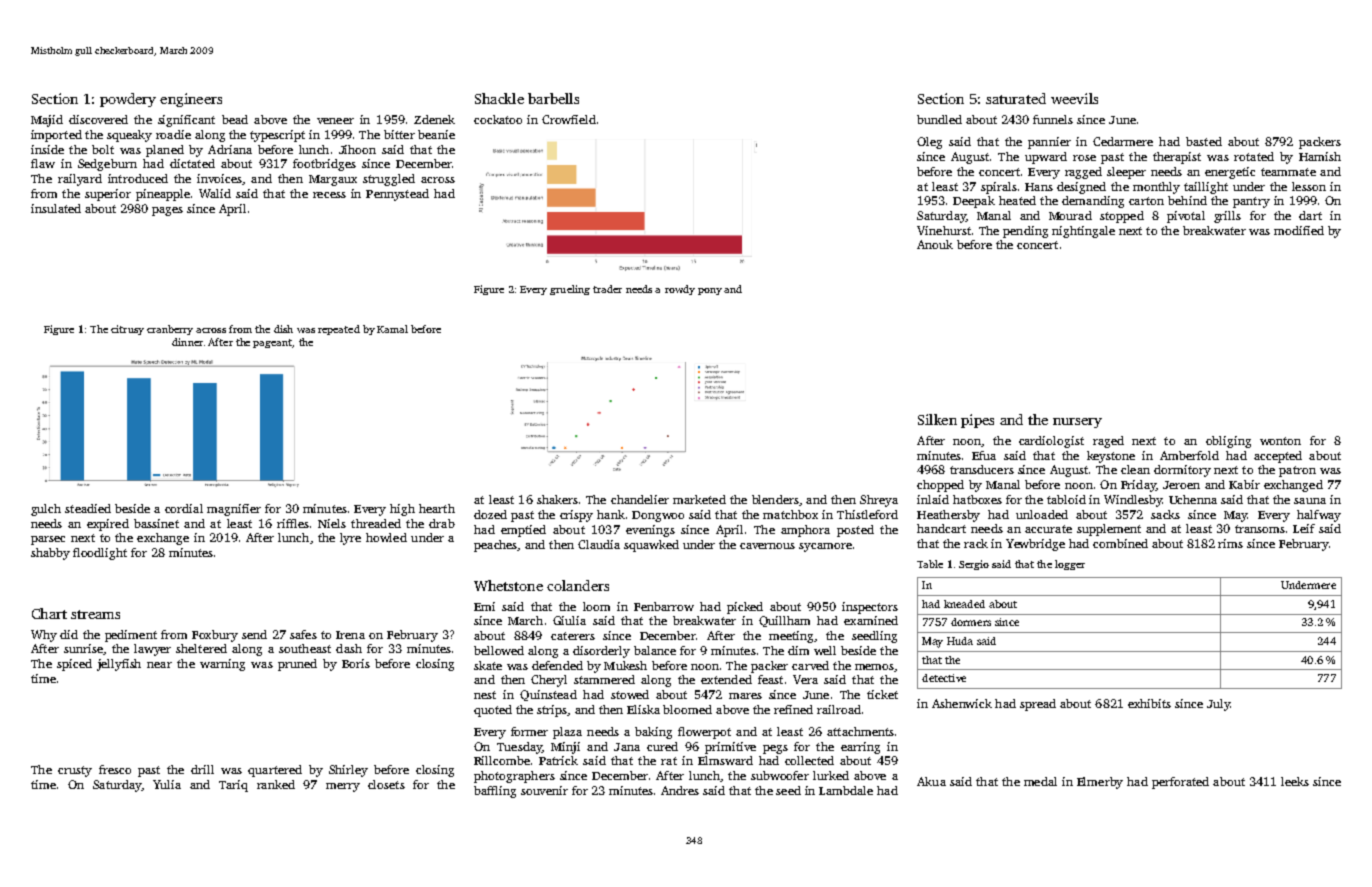 The height and width of the screenshot is (887, 1372). What do you see at coordinates (335, 121) in the screenshot?
I see `veneer` at bounding box center [335, 121].
